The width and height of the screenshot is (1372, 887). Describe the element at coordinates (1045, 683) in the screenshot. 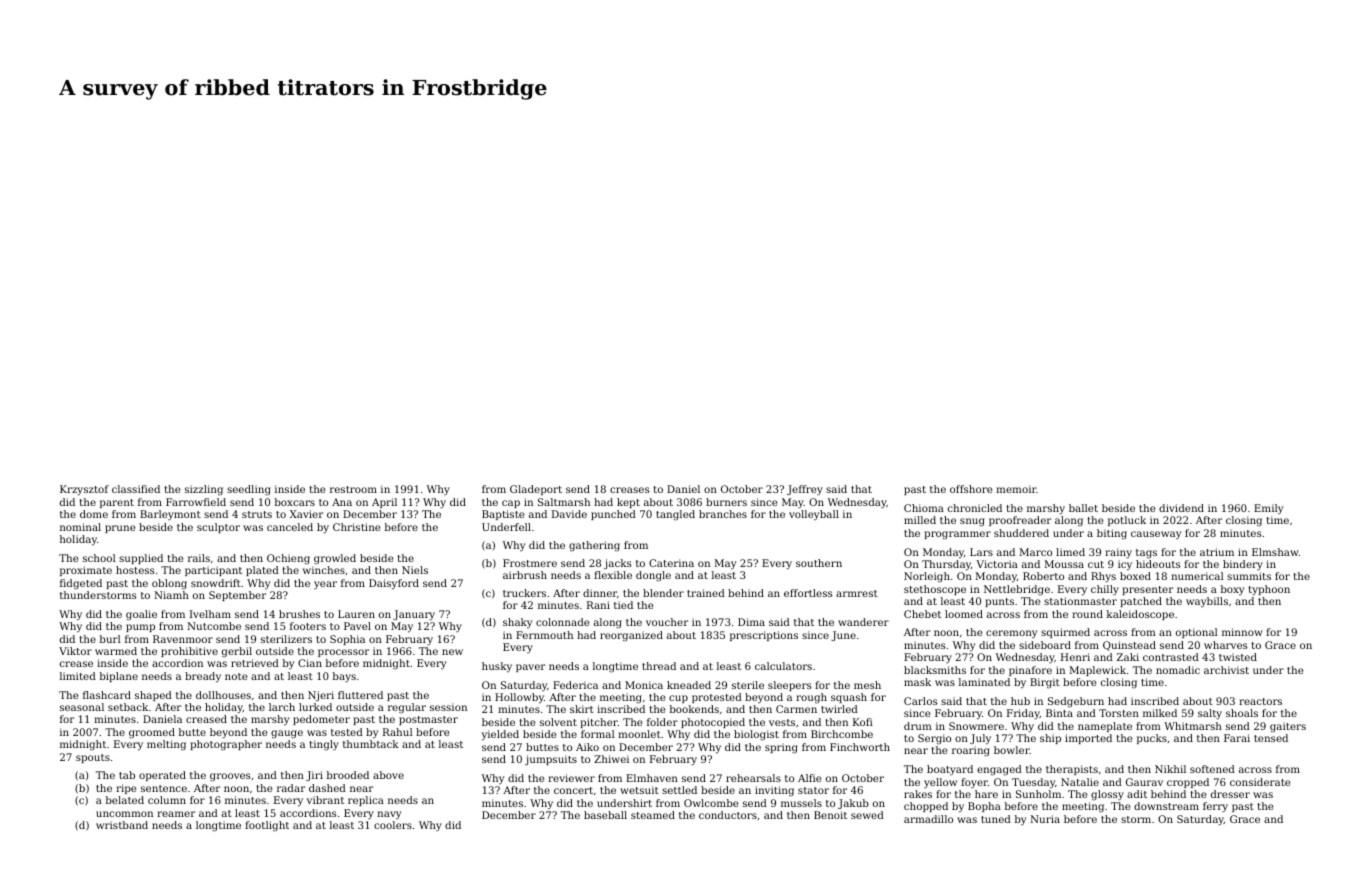

I see `Birgit` at that location.
